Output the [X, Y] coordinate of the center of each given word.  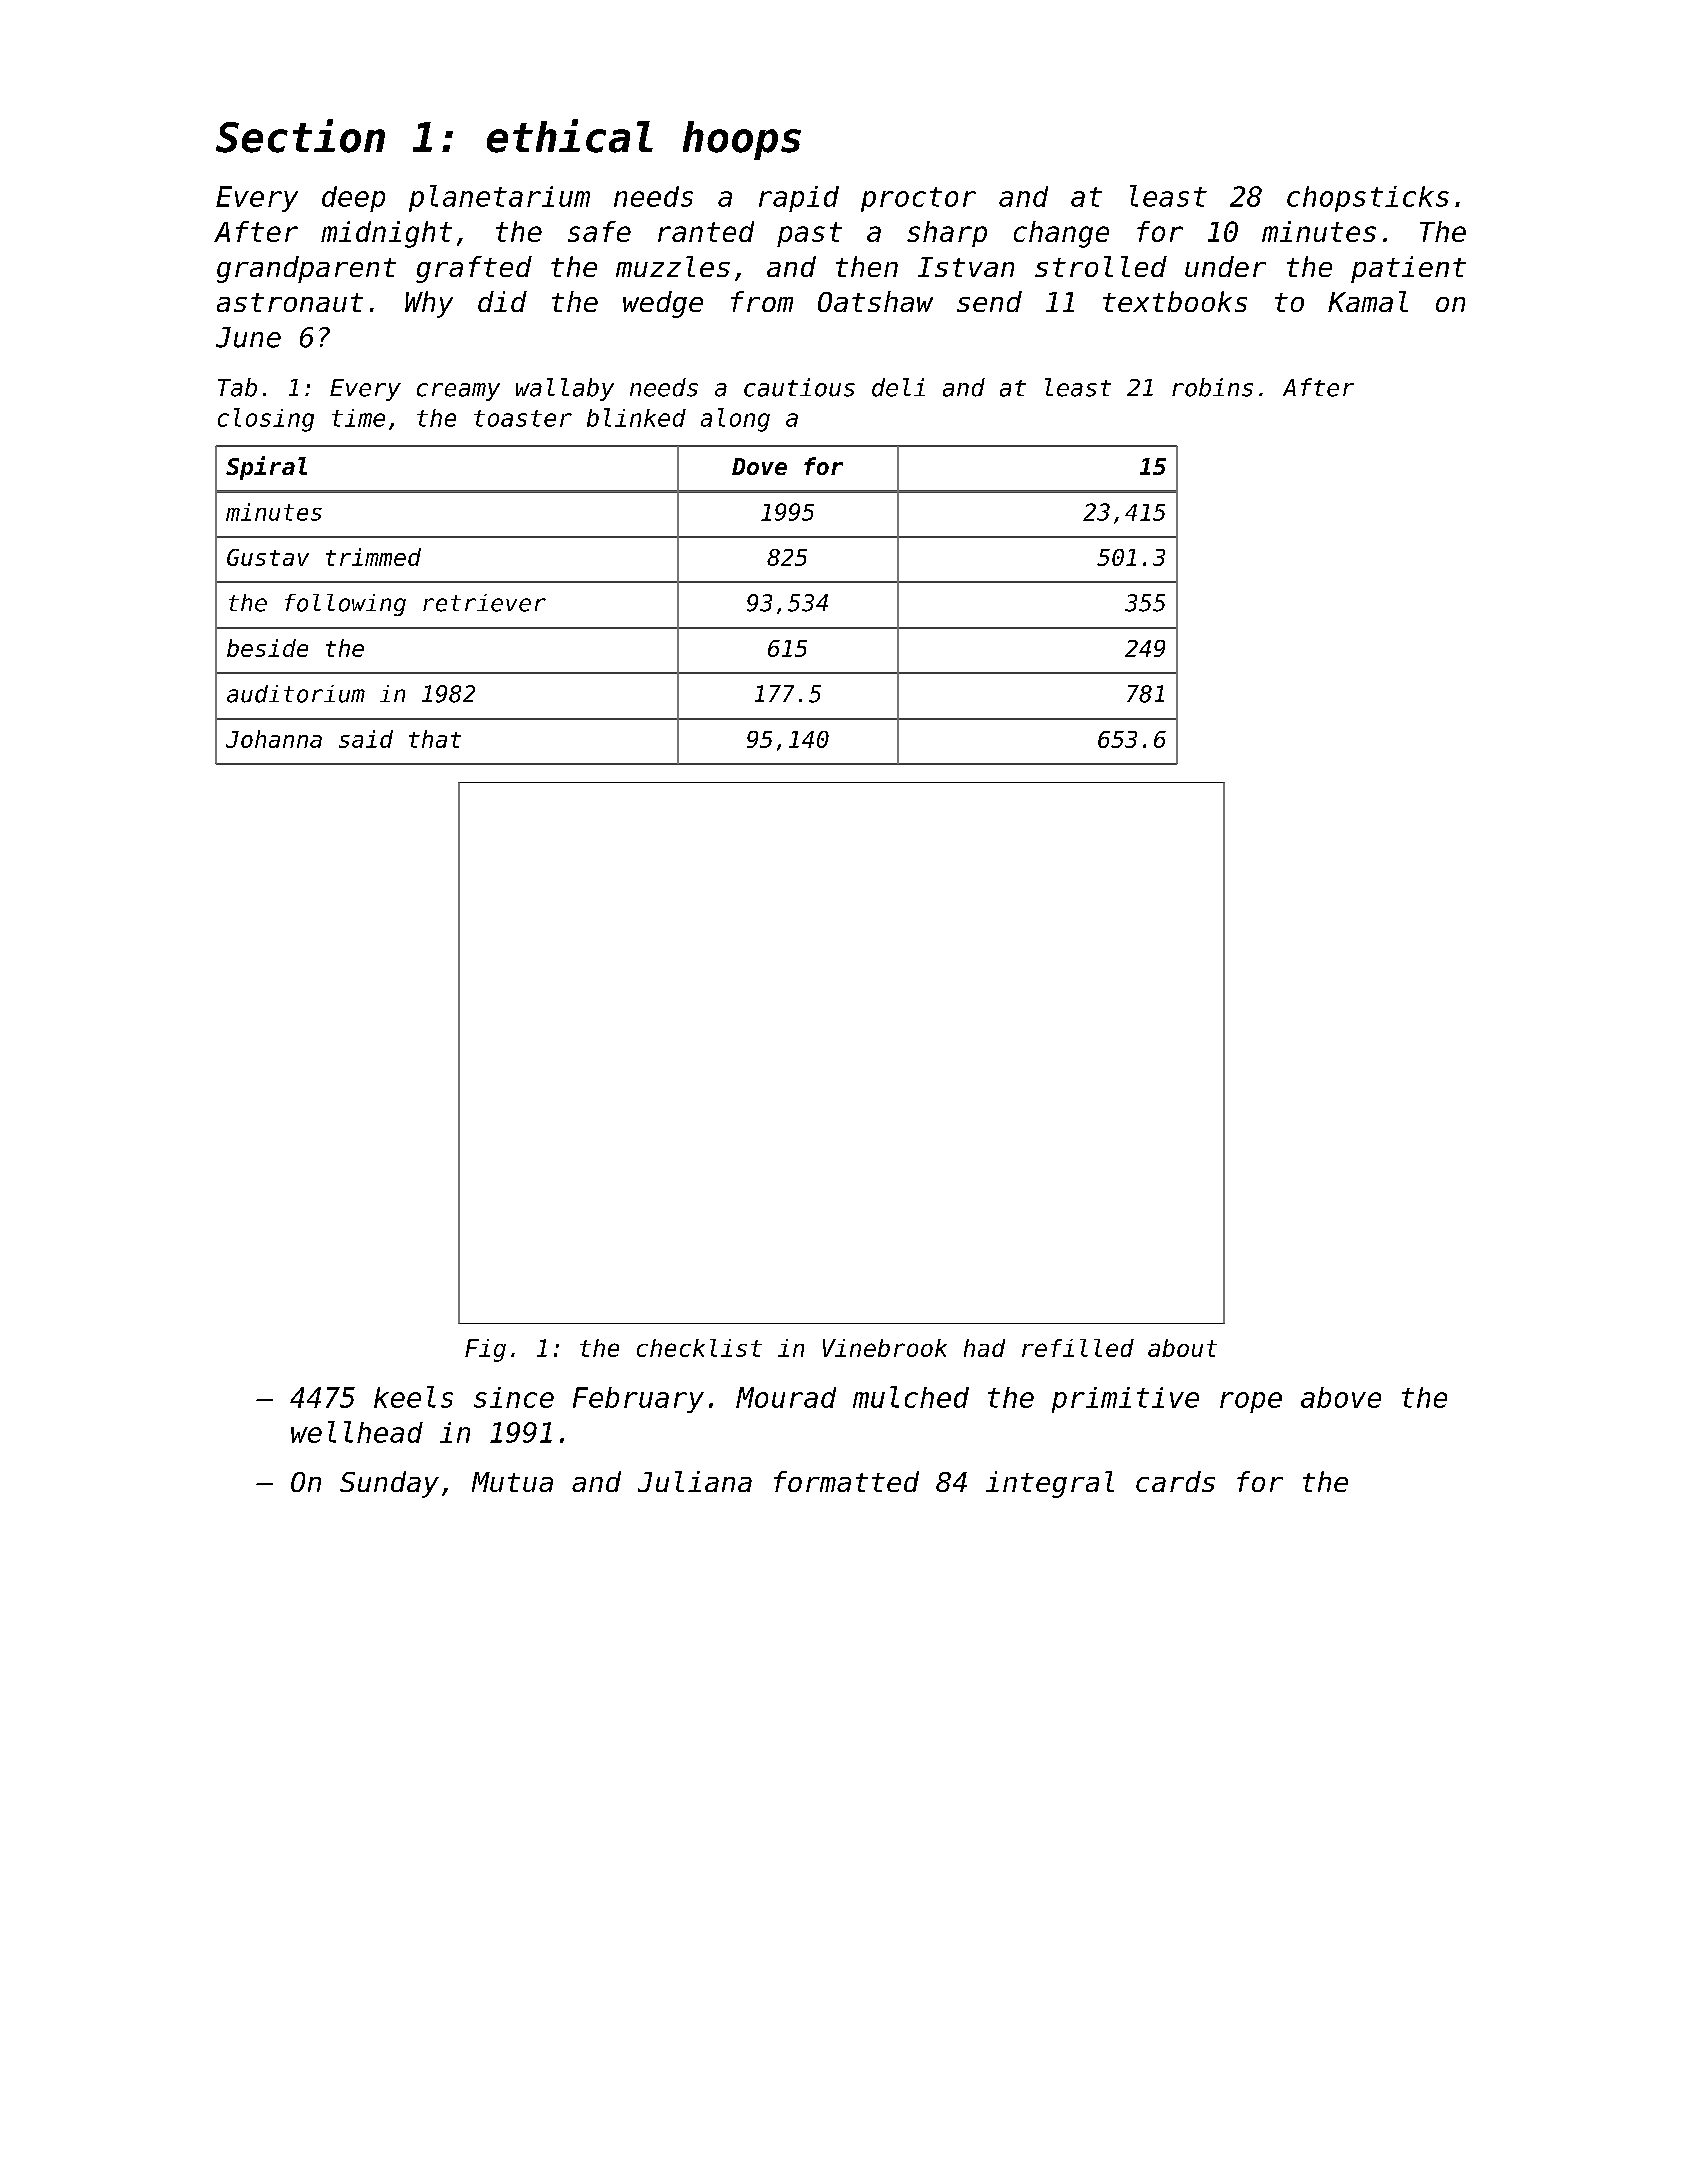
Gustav [268, 557]
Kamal [1368, 301]
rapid [799, 199]
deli [898, 387]
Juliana [695, 1481]
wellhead [357, 1432]
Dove [759, 466]
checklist [699, 1348]
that [435, 739]
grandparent [306, 269]
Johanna [274, 739]
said [366, 739]
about [1182, 1348]
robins [1212, 387]
